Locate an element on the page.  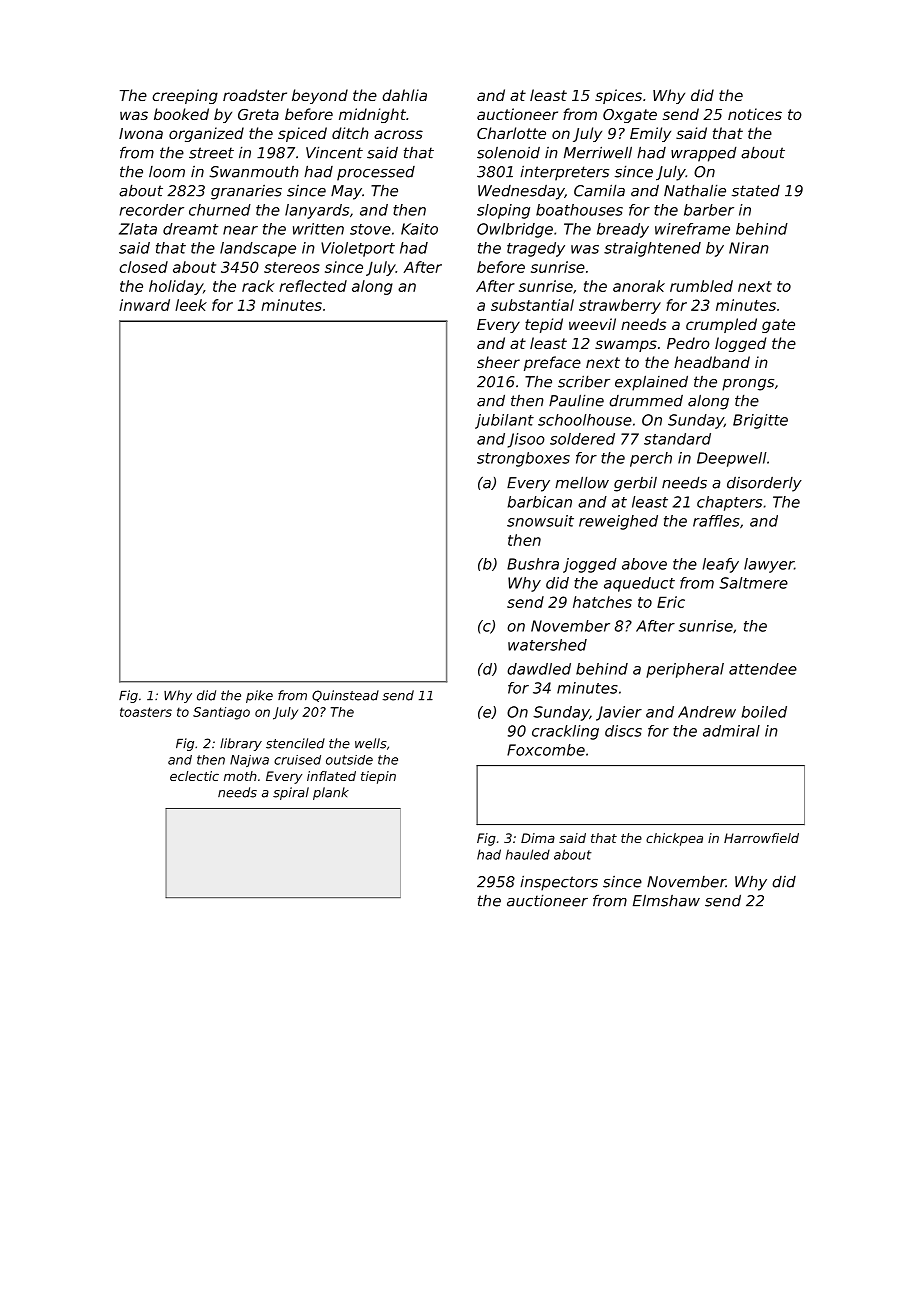
spiral is located at coordinates (291, 793).
